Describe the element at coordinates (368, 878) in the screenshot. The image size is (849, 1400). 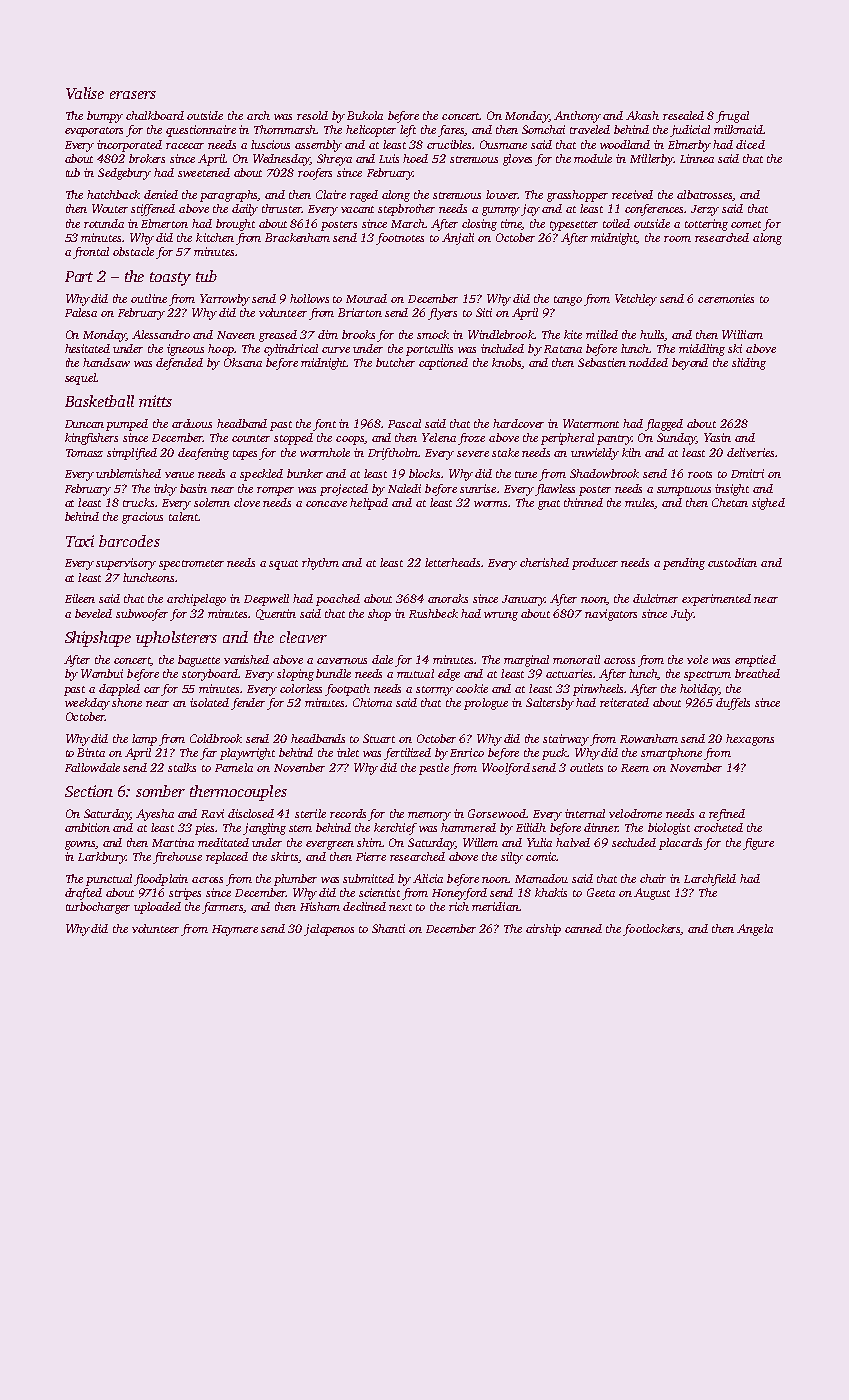
I see `submitted` at that location.
